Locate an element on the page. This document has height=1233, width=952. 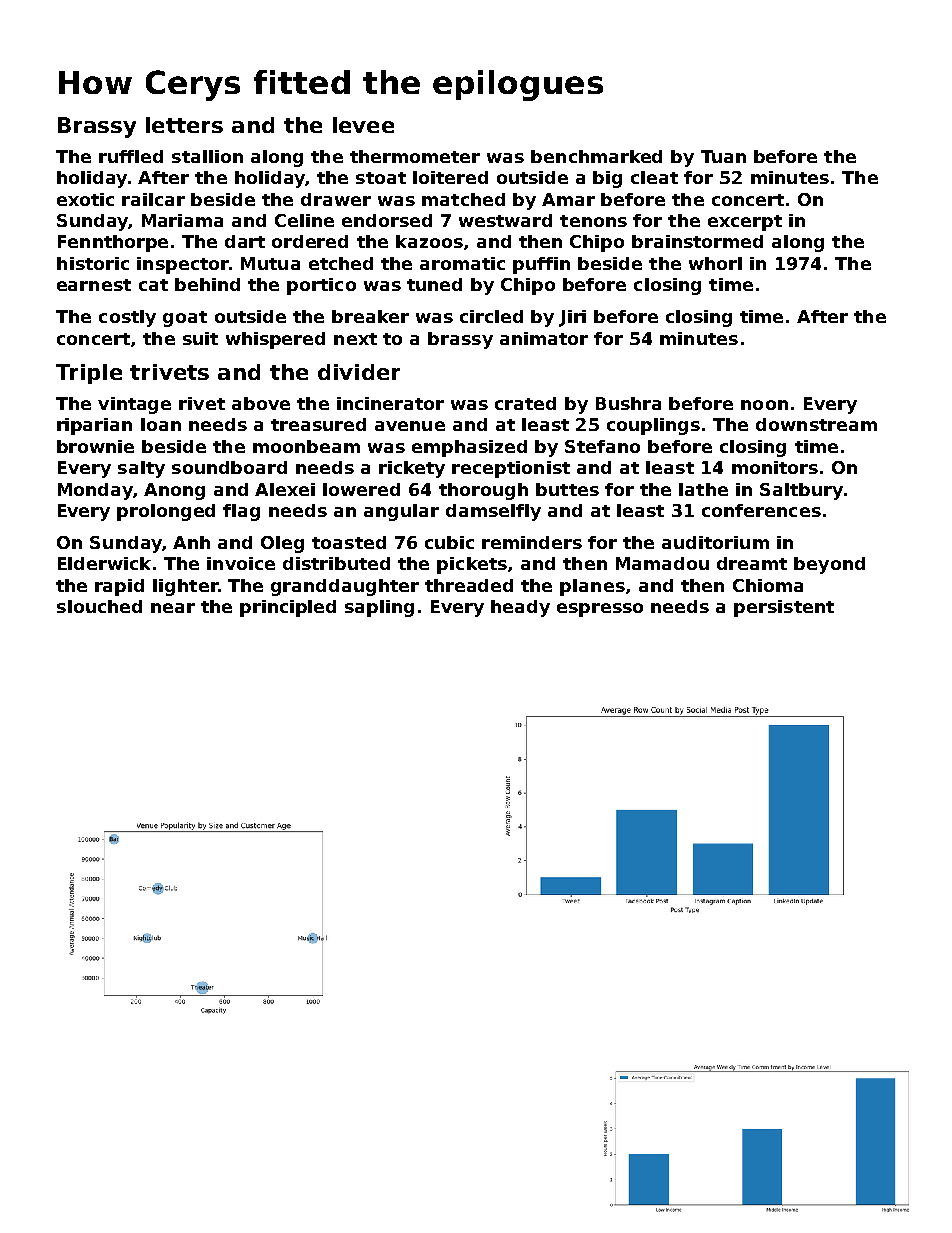
espresso is located at coordinates (600, 610).
